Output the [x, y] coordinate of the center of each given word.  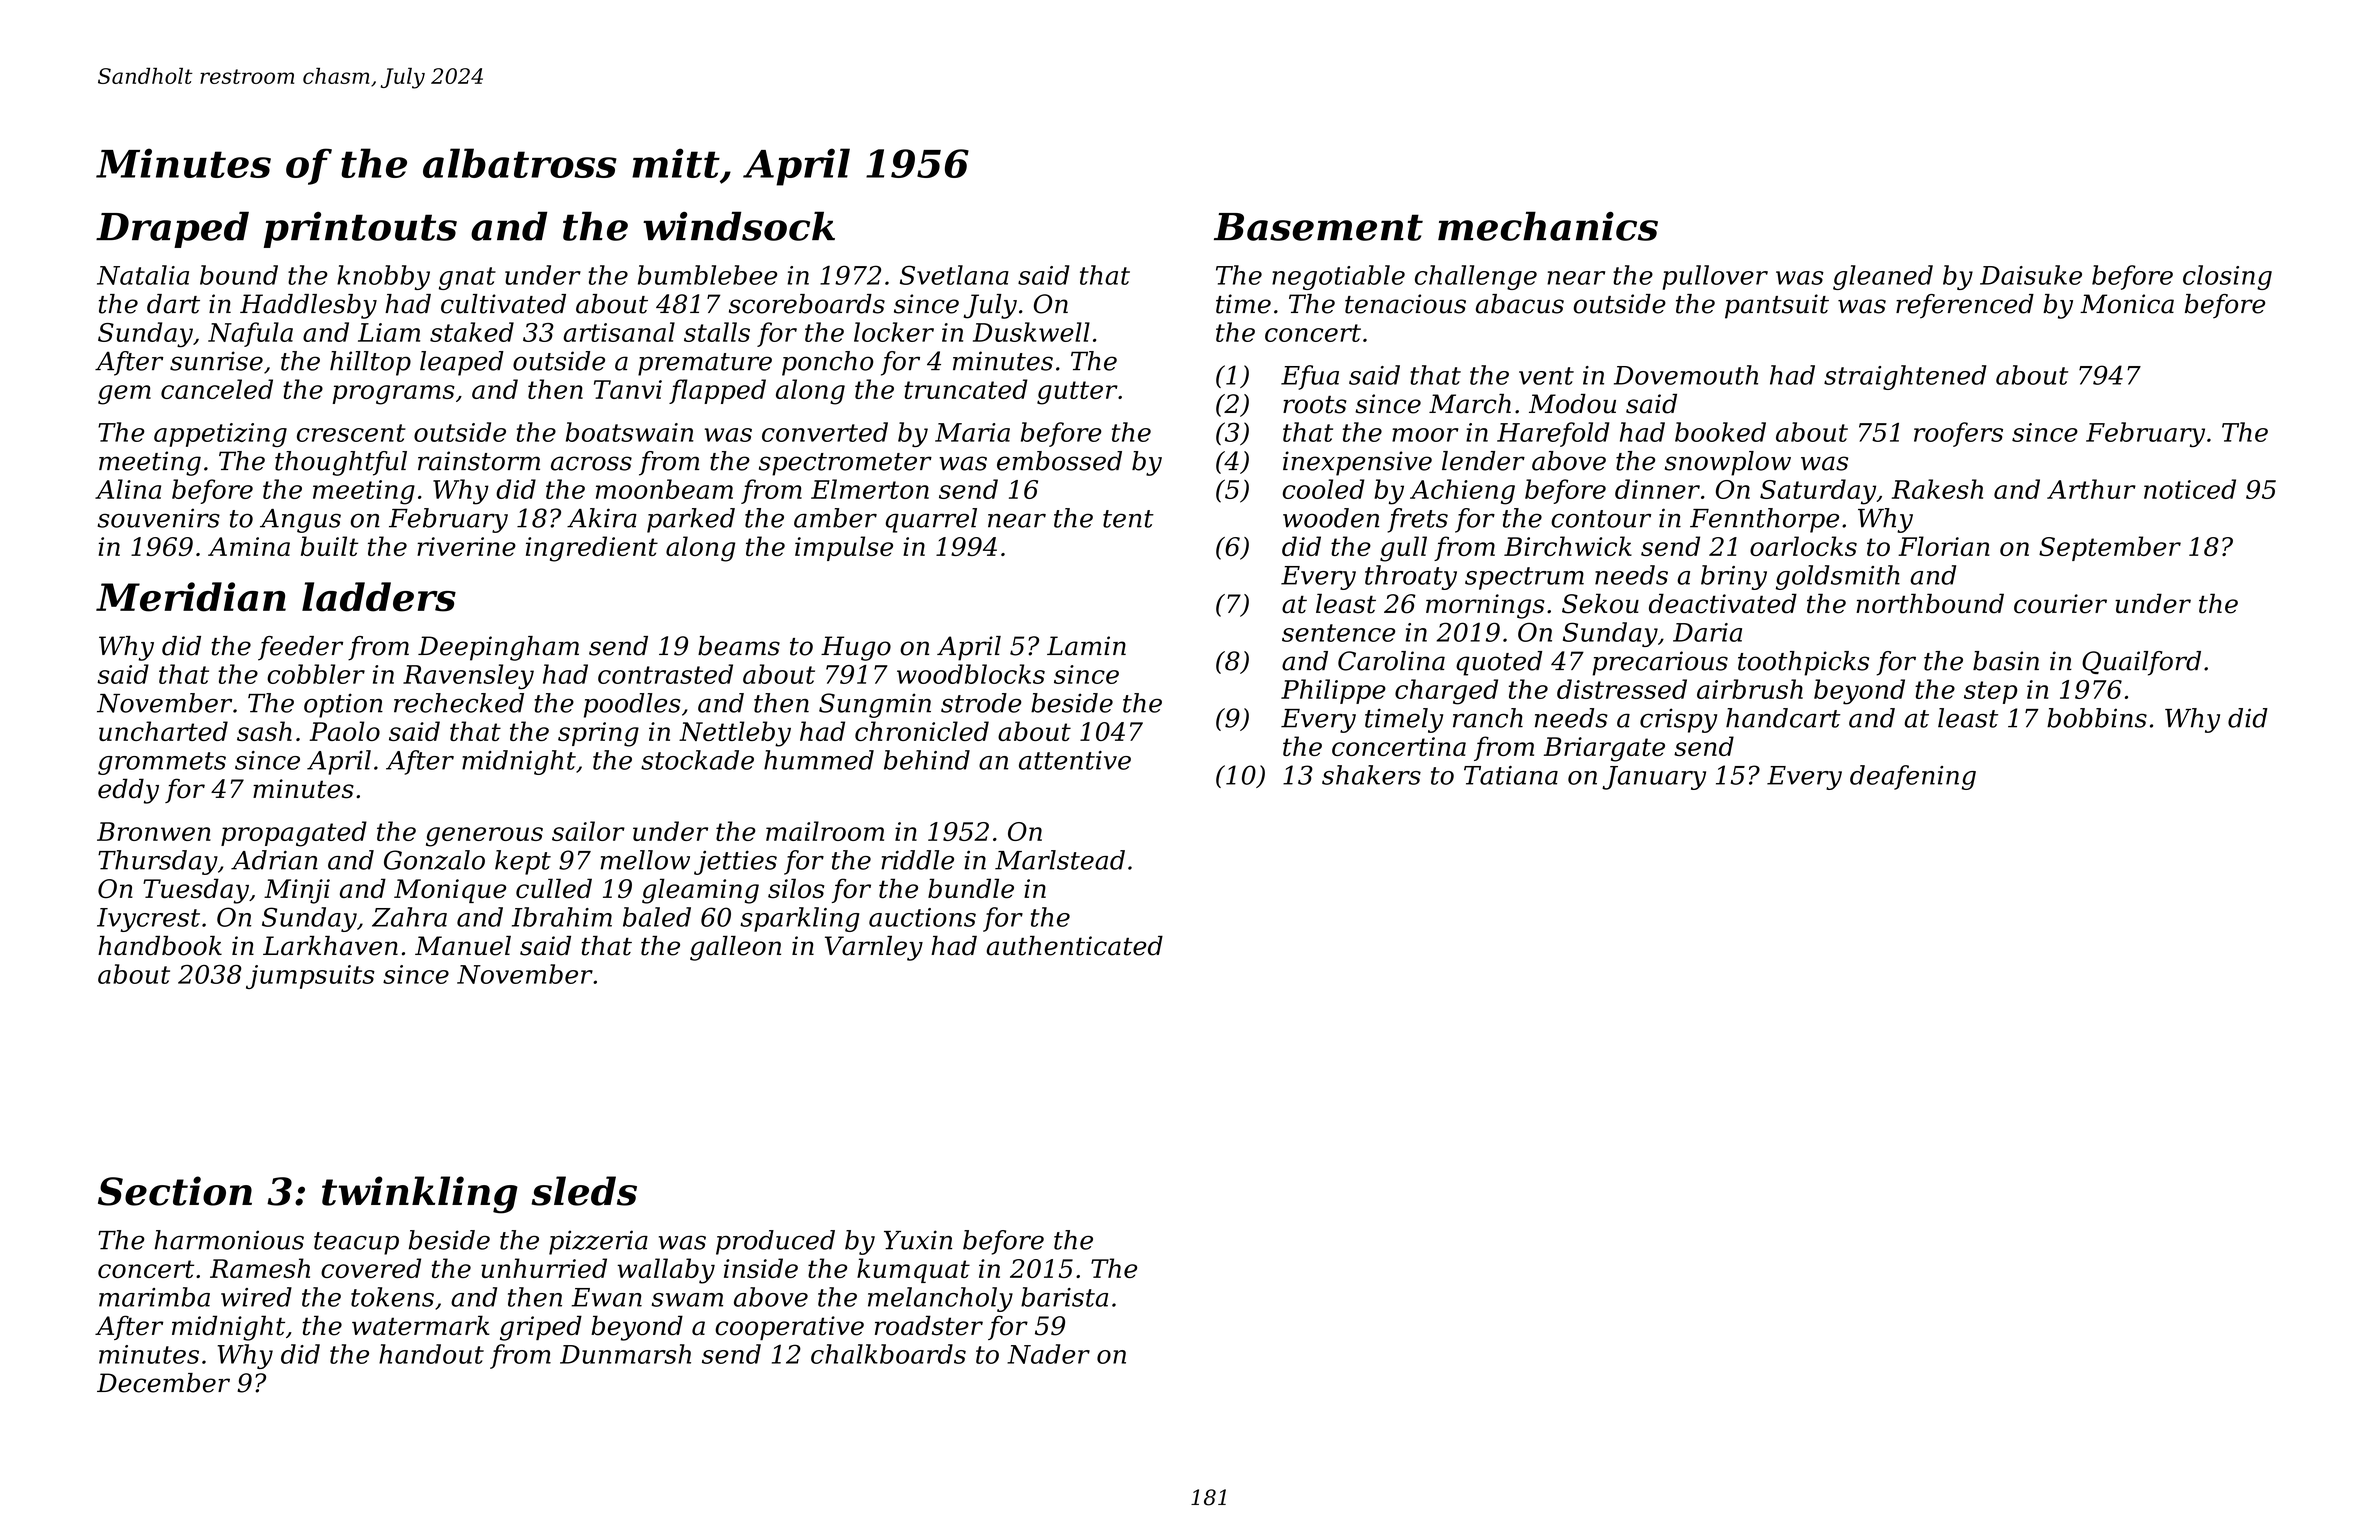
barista [1064, 1297]
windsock [739, 226]
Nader [1048, 1354]
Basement [1318, 227]
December [163, 1383]
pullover [1715, 277]
